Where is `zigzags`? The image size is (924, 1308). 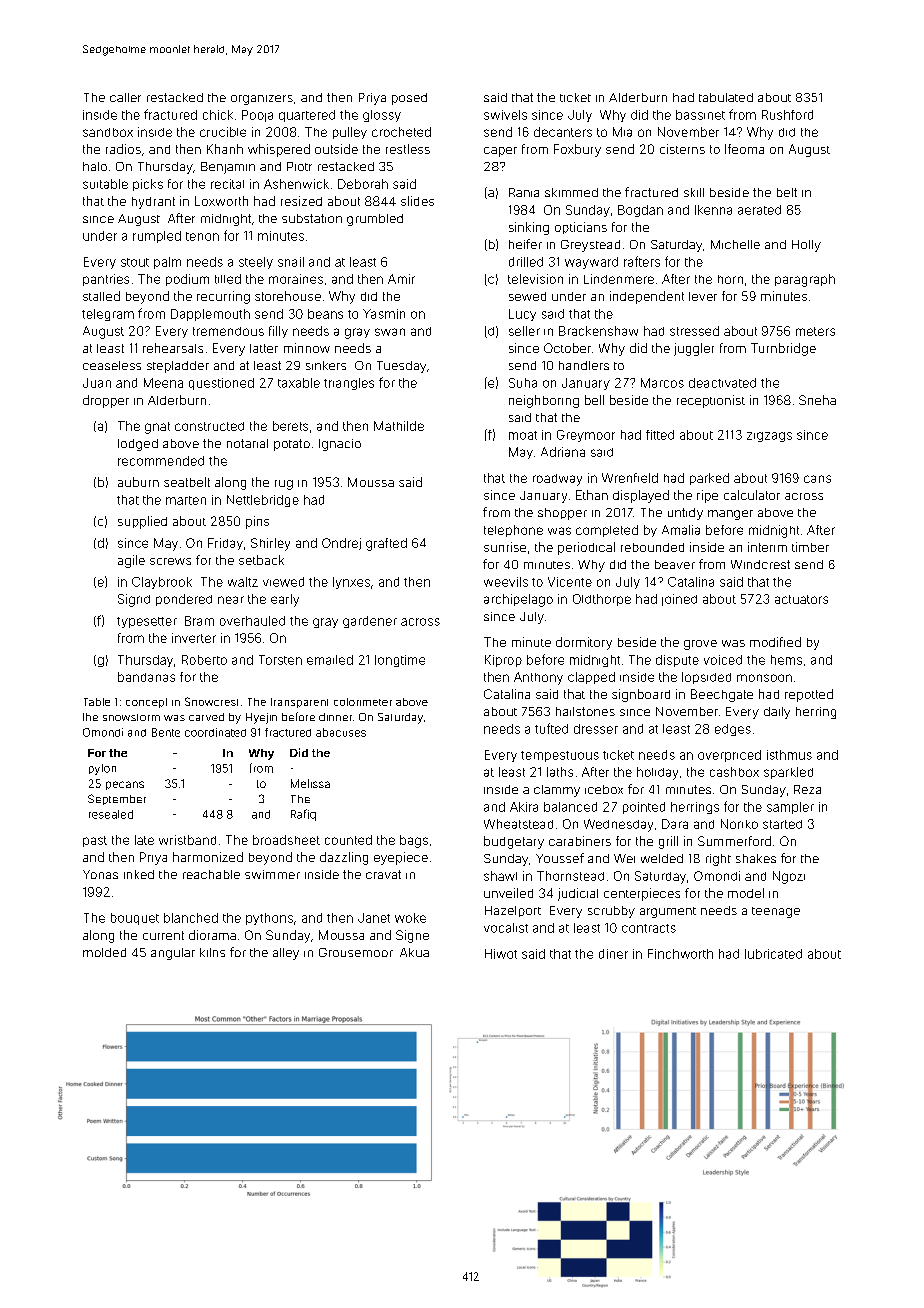
zigzags is located at coordinates (769, 437).
